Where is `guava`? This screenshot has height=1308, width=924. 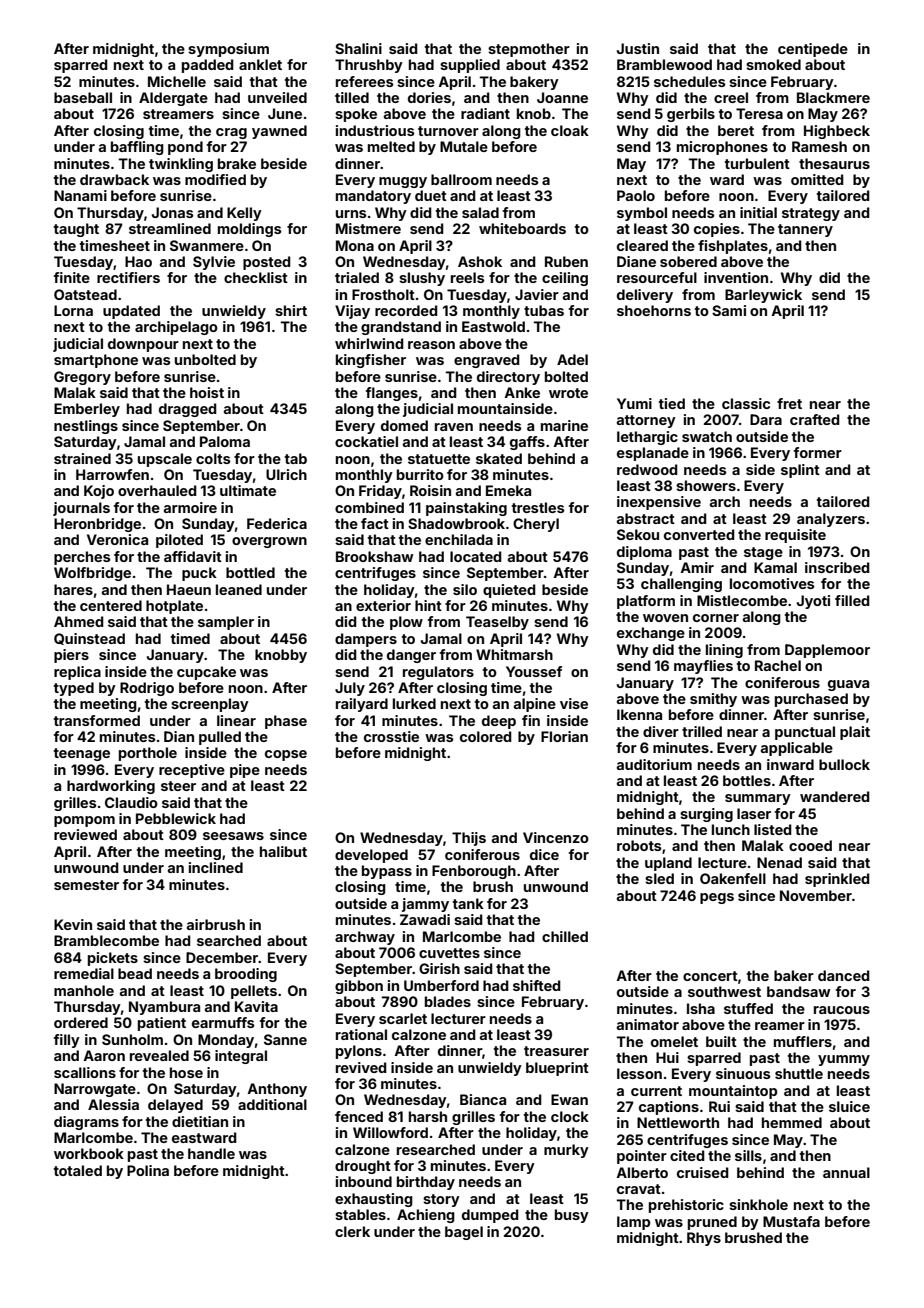
guava is located at coordinates (848, 685).
